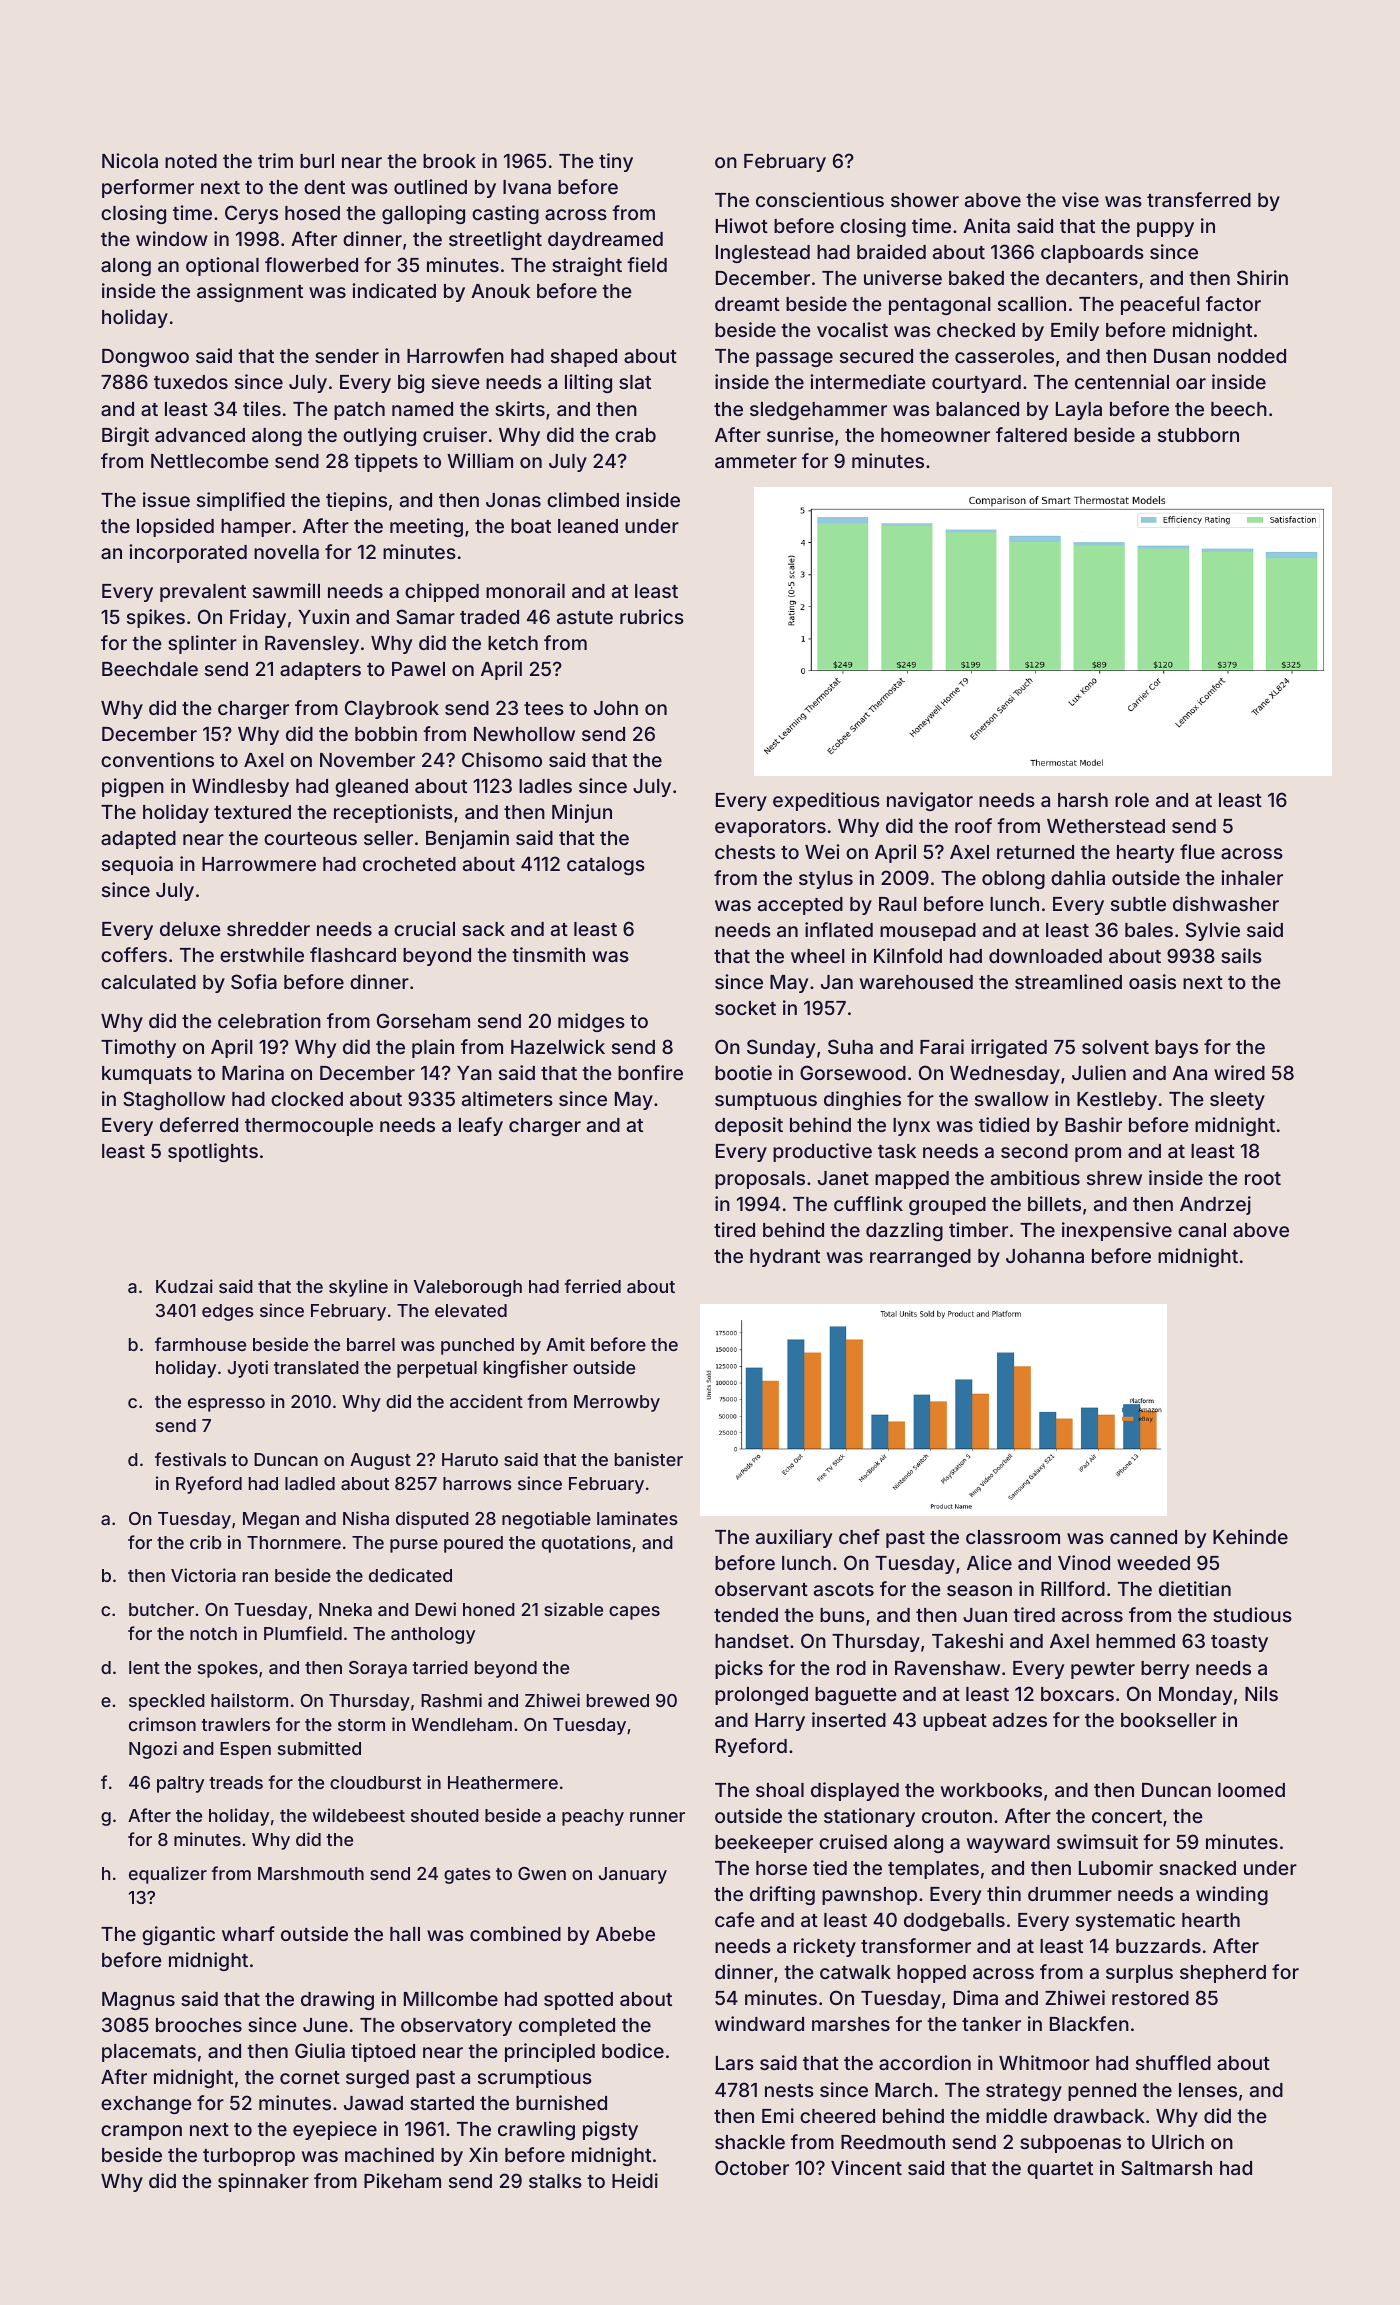  Describe the element at coordinates (991, 1790) in the page. I see `workbooks` at that location.
